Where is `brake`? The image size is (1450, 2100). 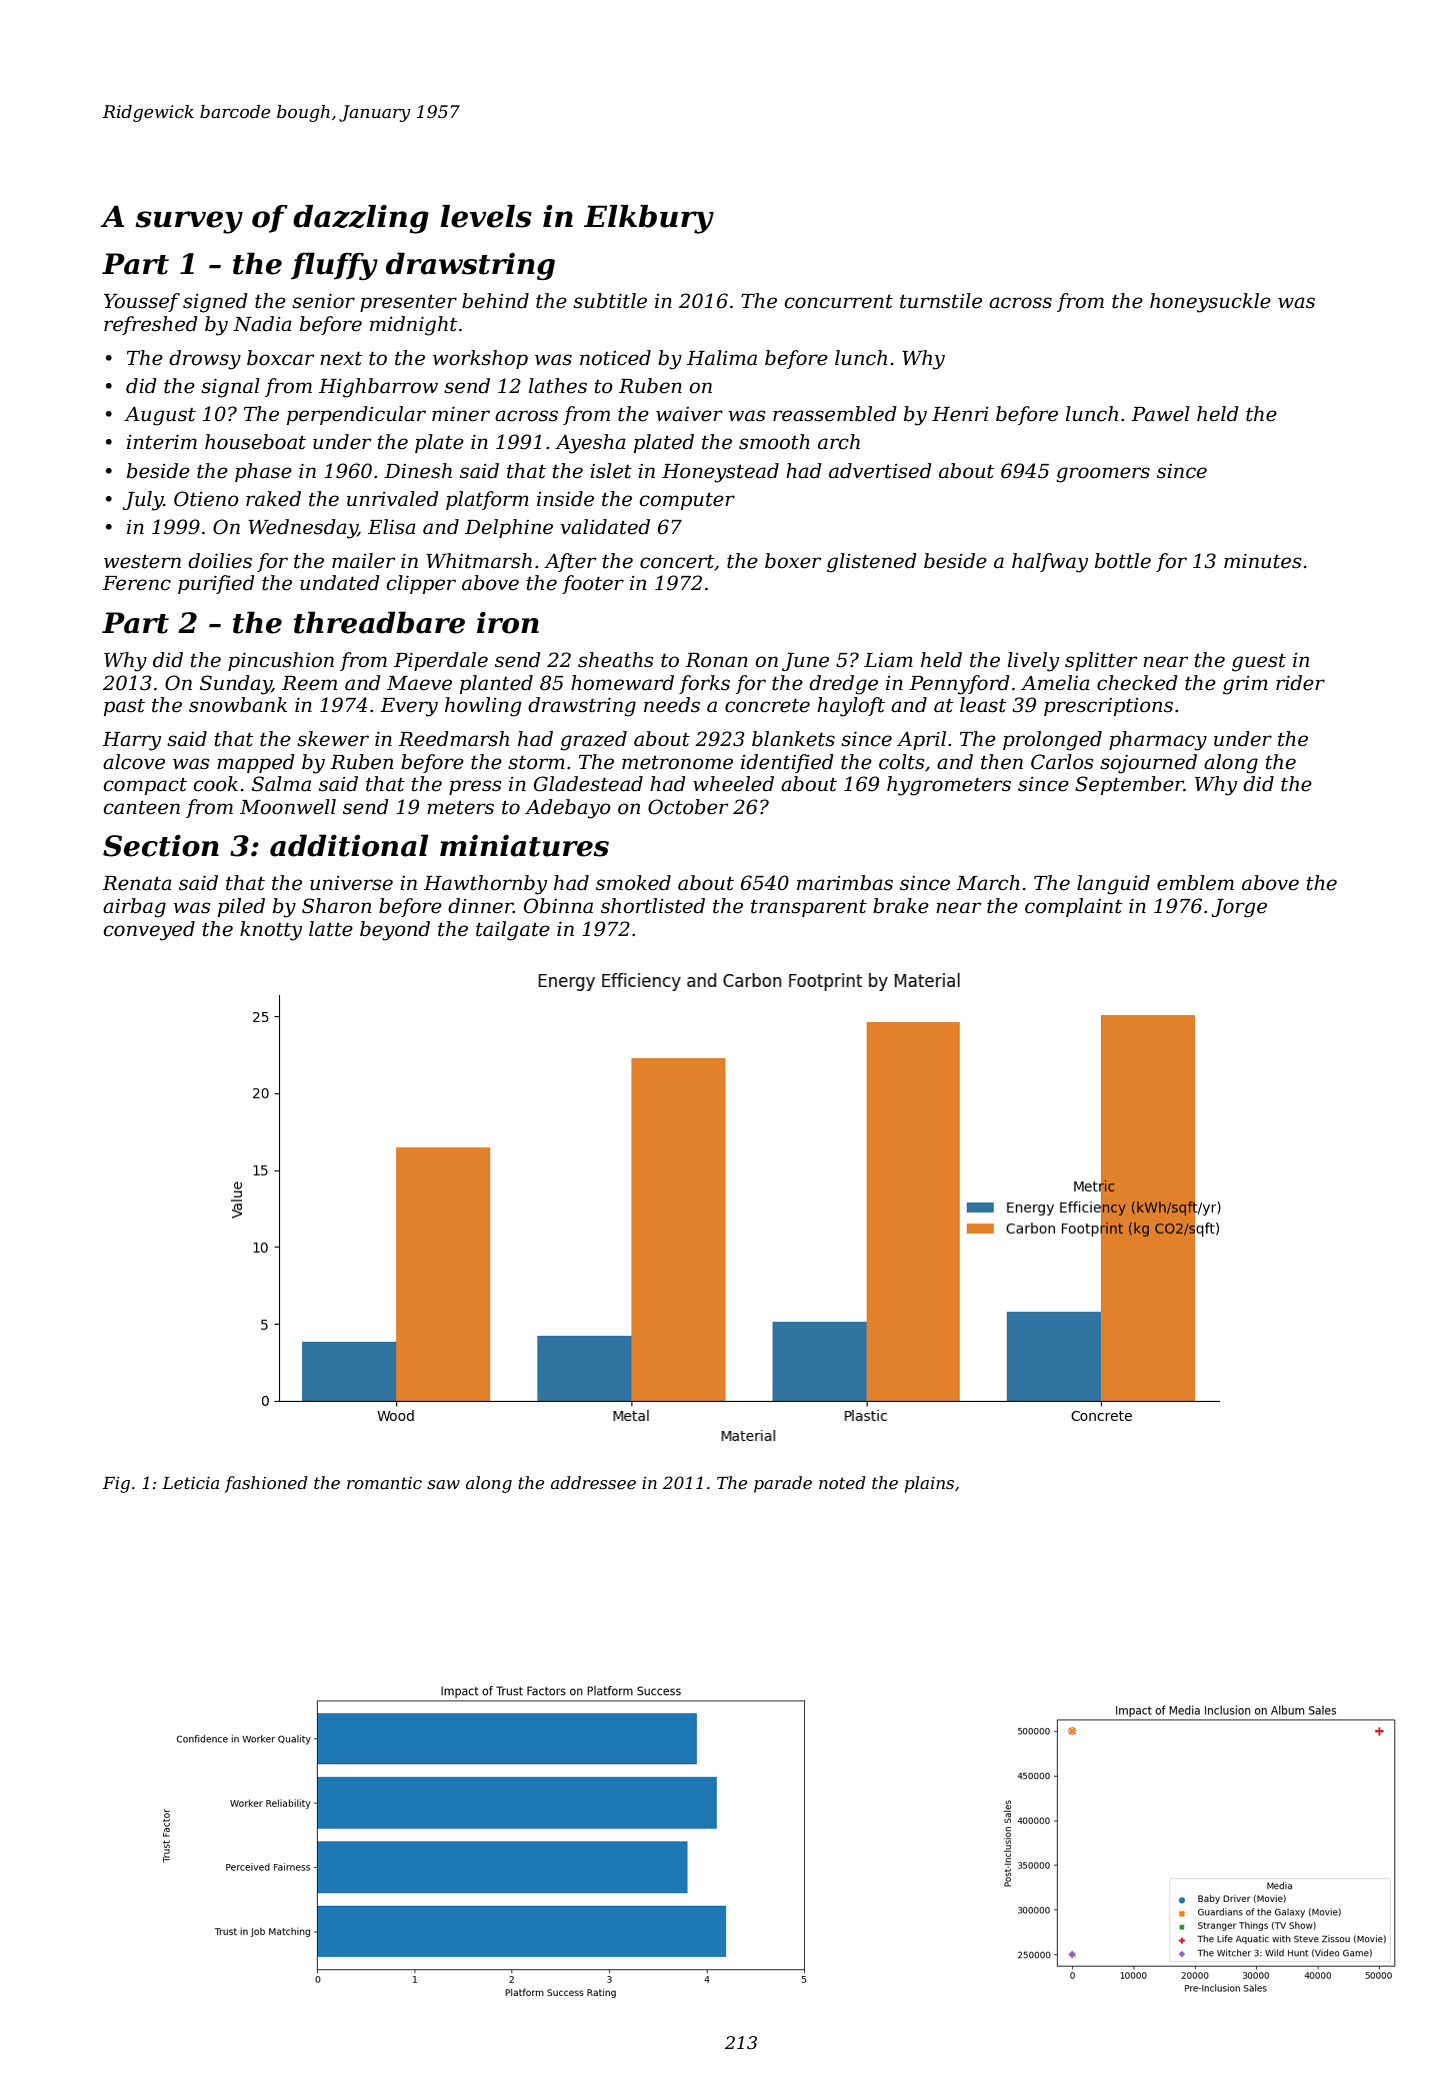 brake is located at coordinates (901, 906).
